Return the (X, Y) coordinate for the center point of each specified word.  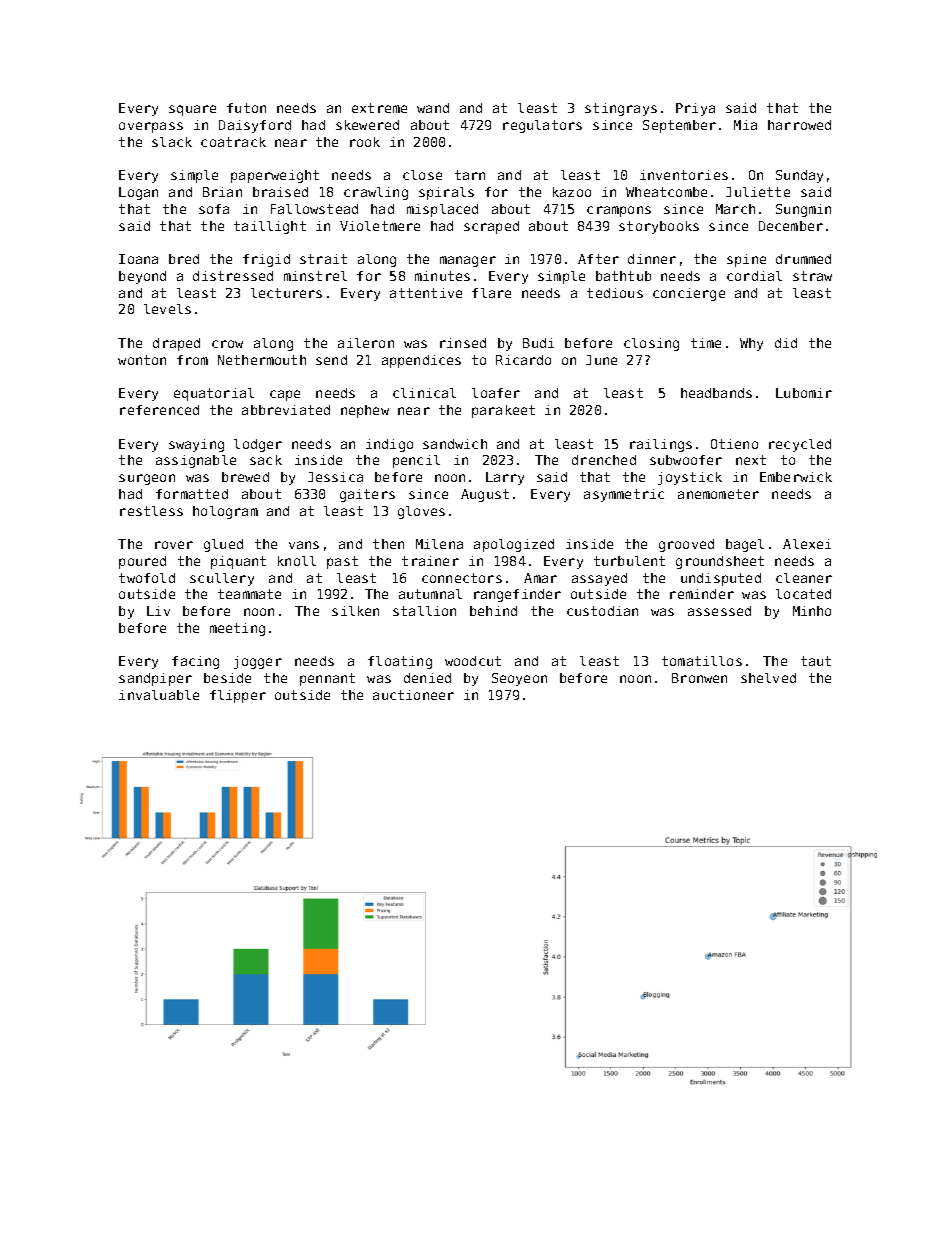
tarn (470, 175)
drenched (604, 460)
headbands (716, 393)
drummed (803, 259)
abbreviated (286, 410)
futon (246, 108)
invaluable (159, 695)
